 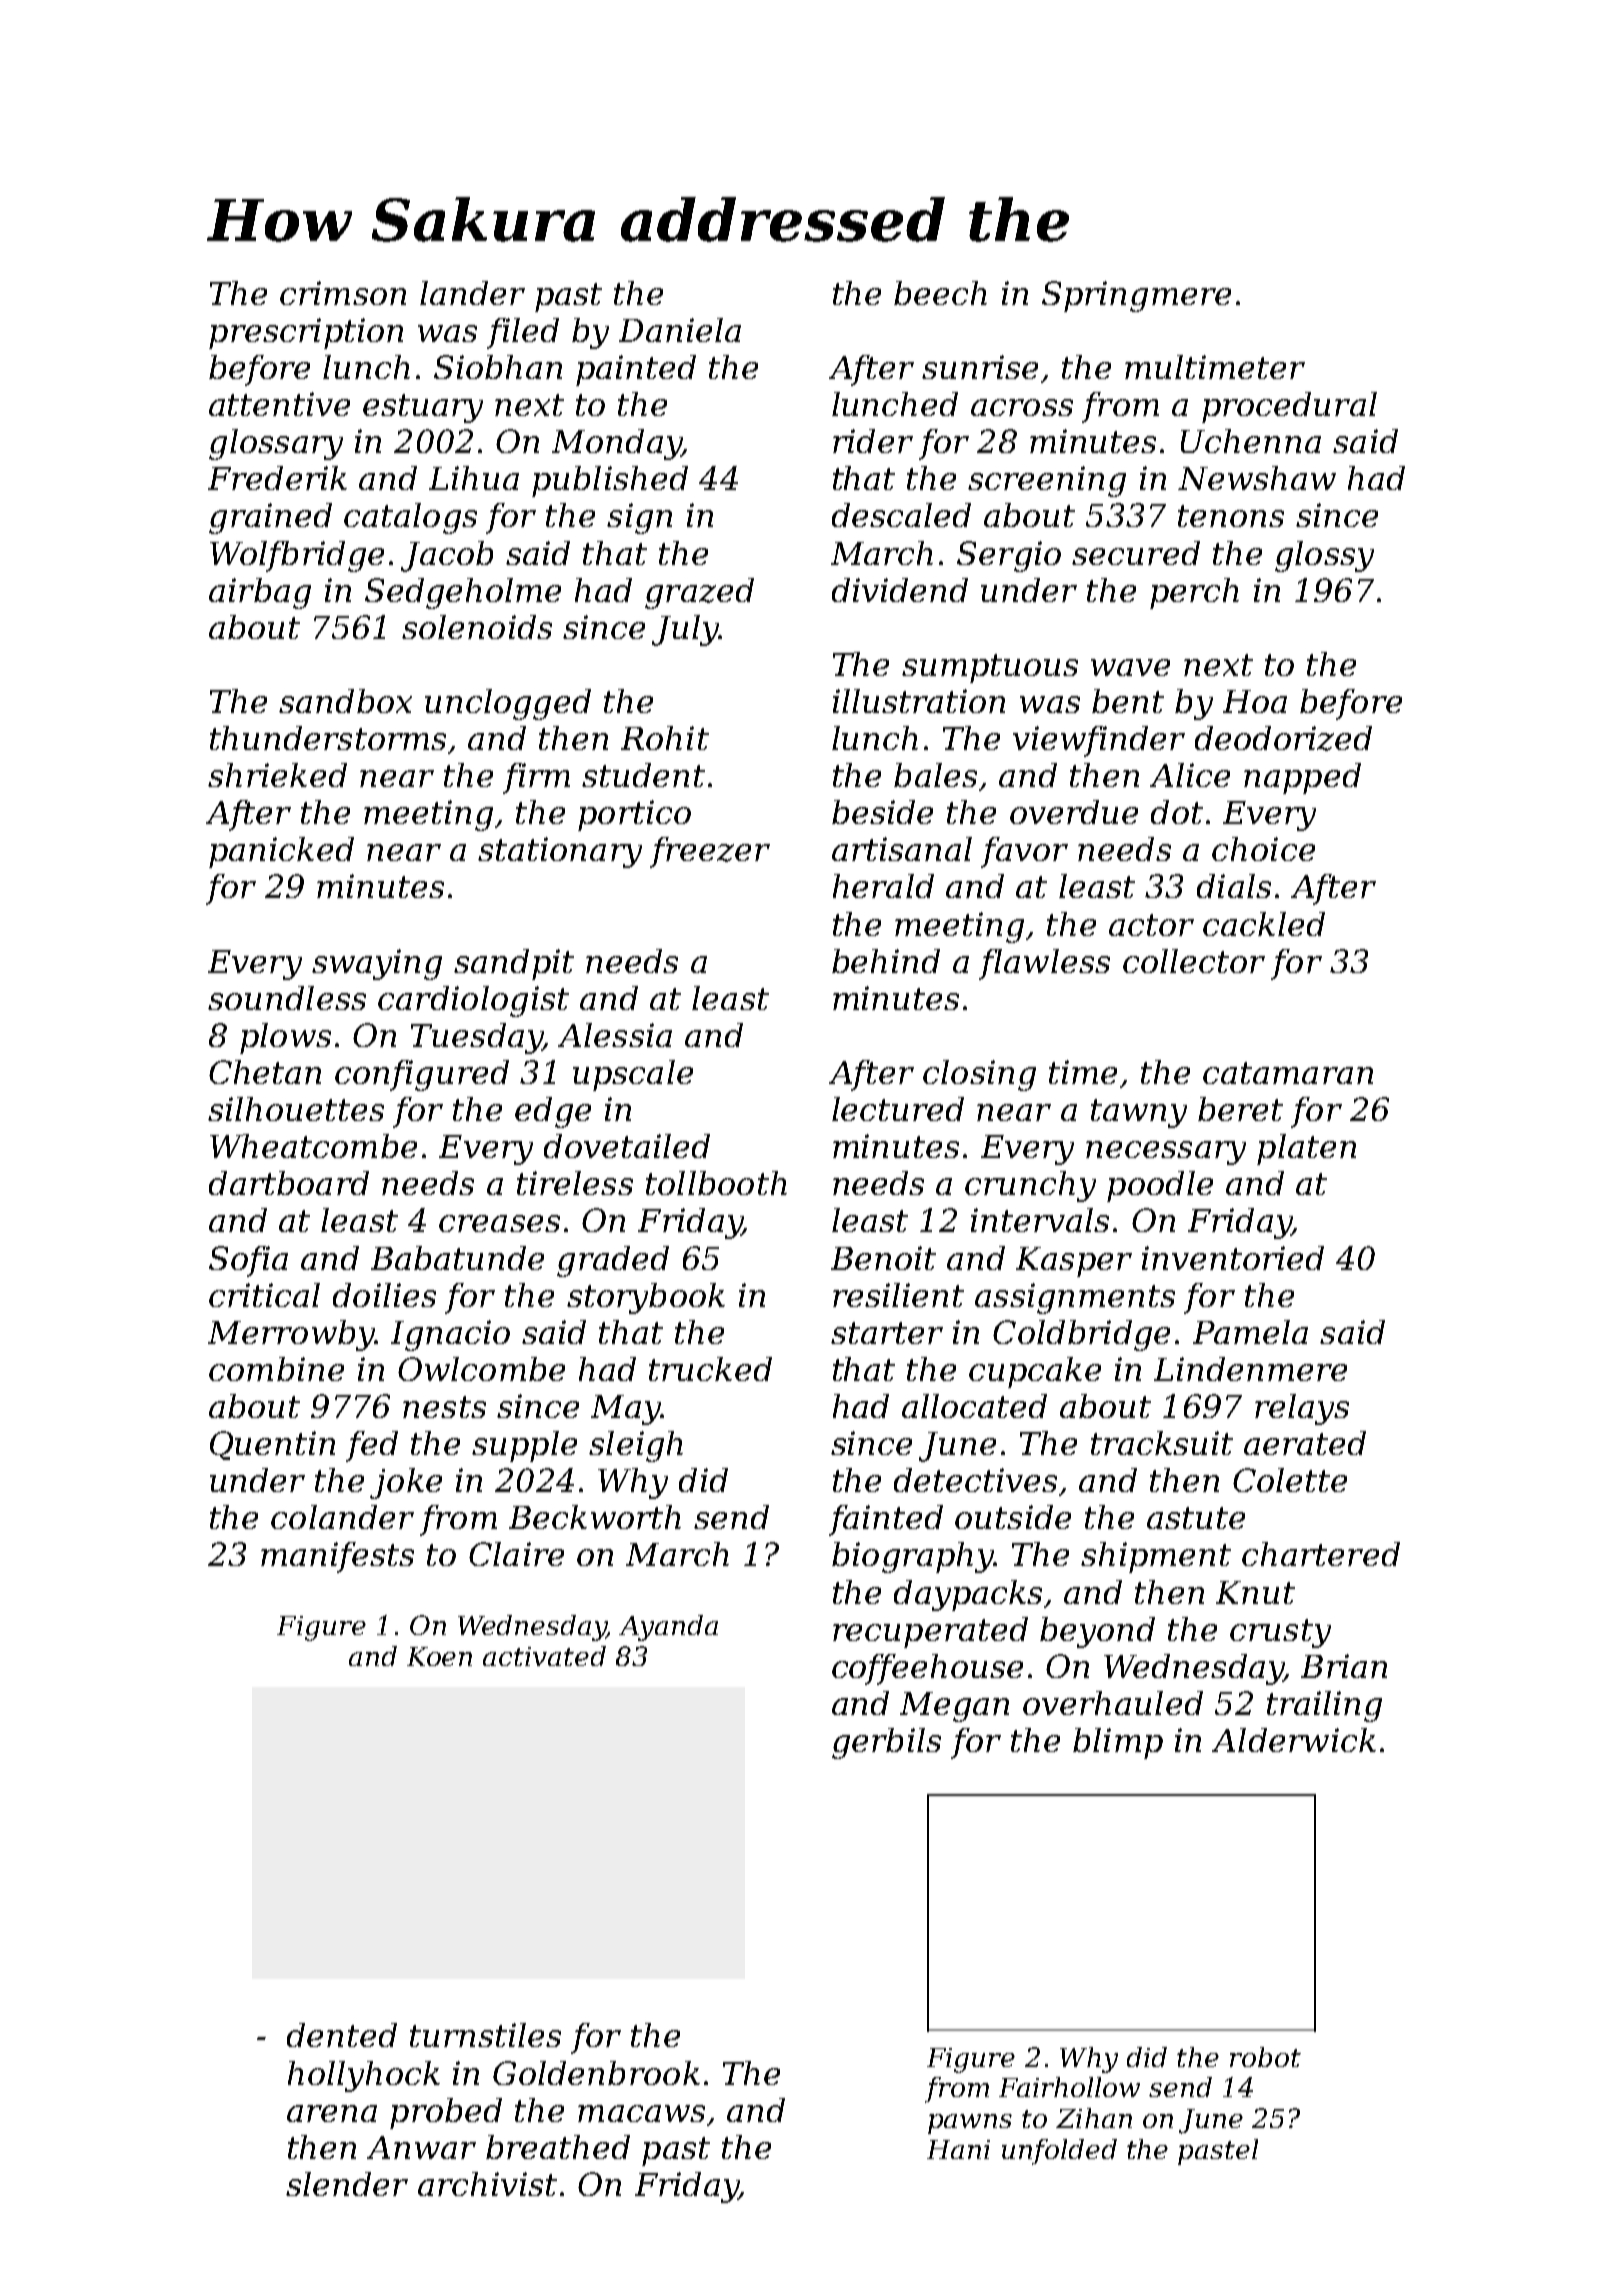 I want to click on illustration, so click(x=919, y=701).
